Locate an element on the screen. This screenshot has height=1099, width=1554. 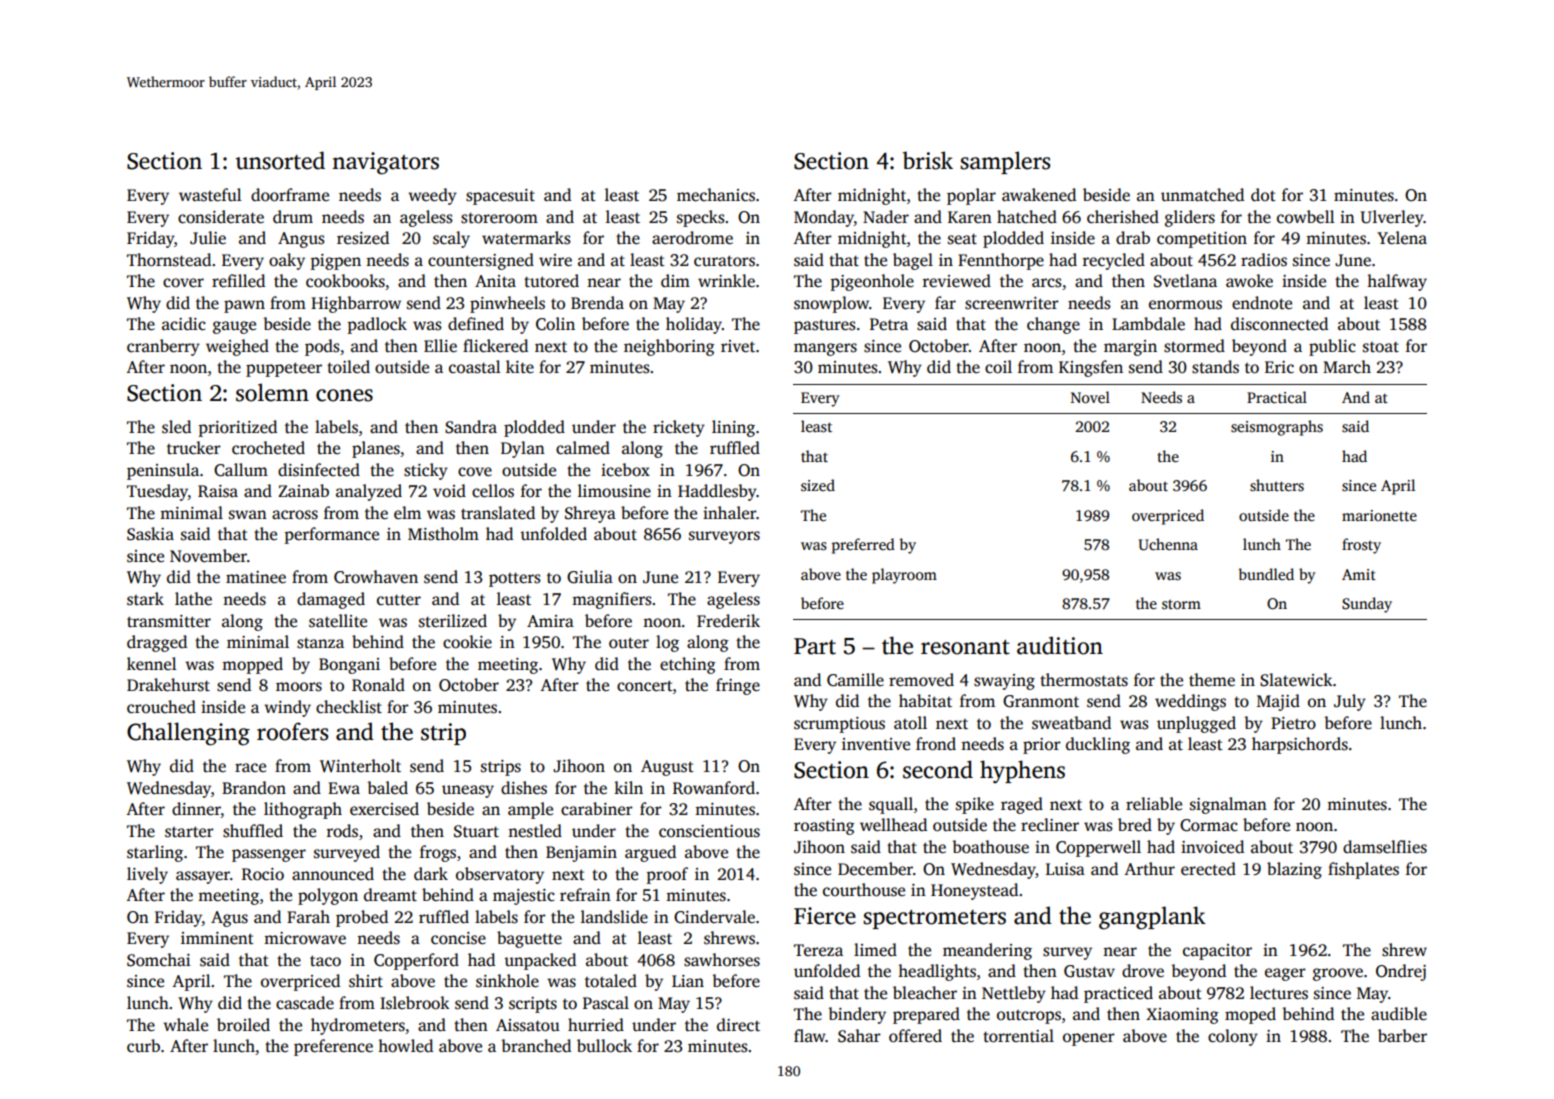
March is located at coordinates (1347, 366).
